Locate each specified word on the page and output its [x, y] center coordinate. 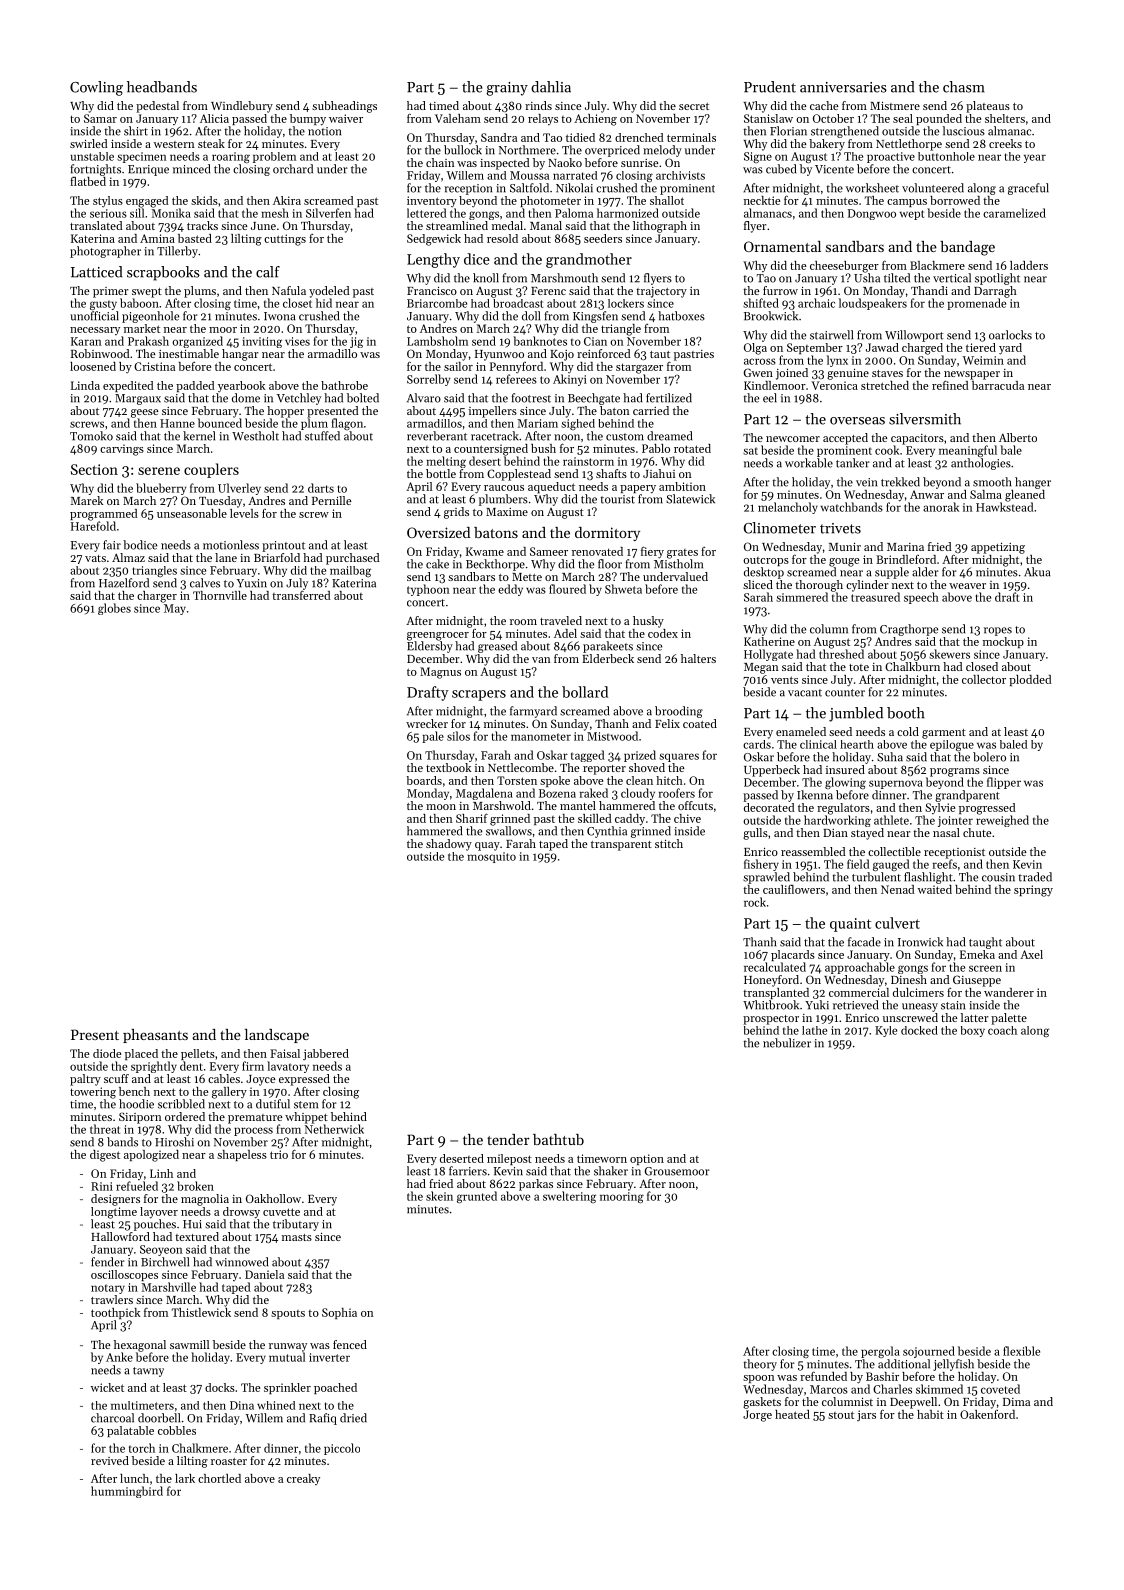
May [175, 609]
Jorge [757, 1416]
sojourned [929, 1352]
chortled [219, 1478]
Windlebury [242, 107]
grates [682, 554]
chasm [964, 87]
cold [908, 731]
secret [694, 106]
